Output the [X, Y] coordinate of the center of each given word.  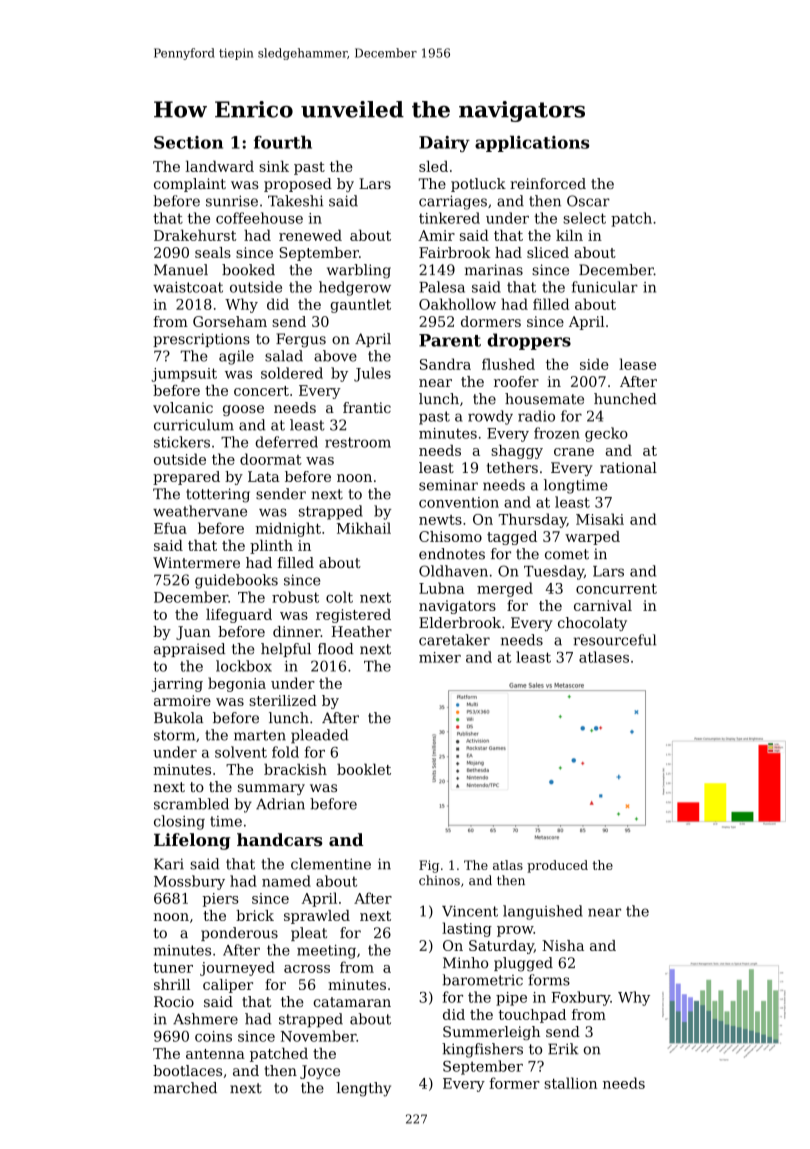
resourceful [615, 640]
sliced [548, 252]
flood [336, 649]
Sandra [445, 364]
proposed [298, 185]
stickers [182, 442]
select [584, 218]
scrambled [191, 804]
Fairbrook [455, 252]
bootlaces [187, 1070]
